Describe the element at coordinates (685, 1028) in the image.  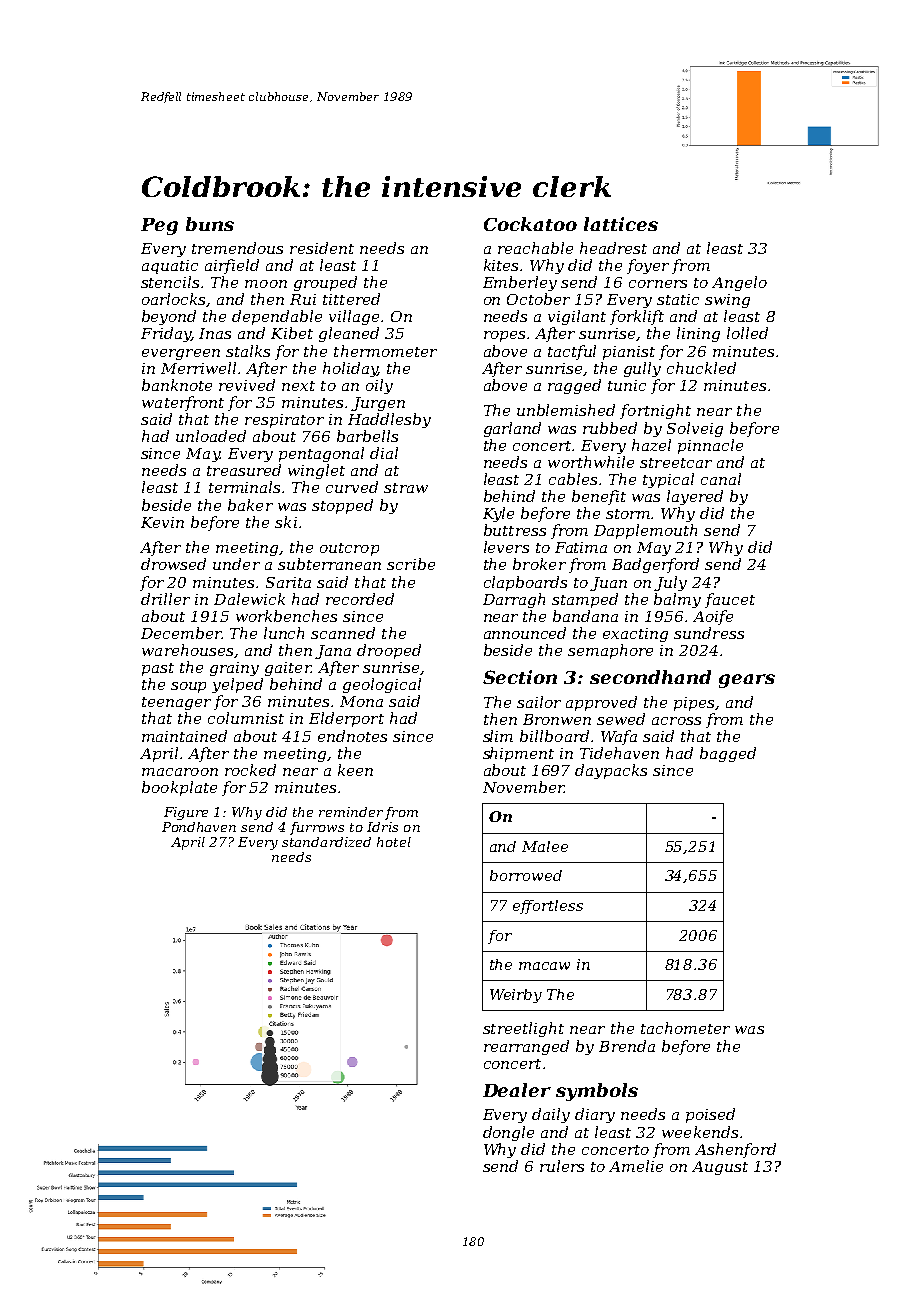
I see `tachometer` at that location.
